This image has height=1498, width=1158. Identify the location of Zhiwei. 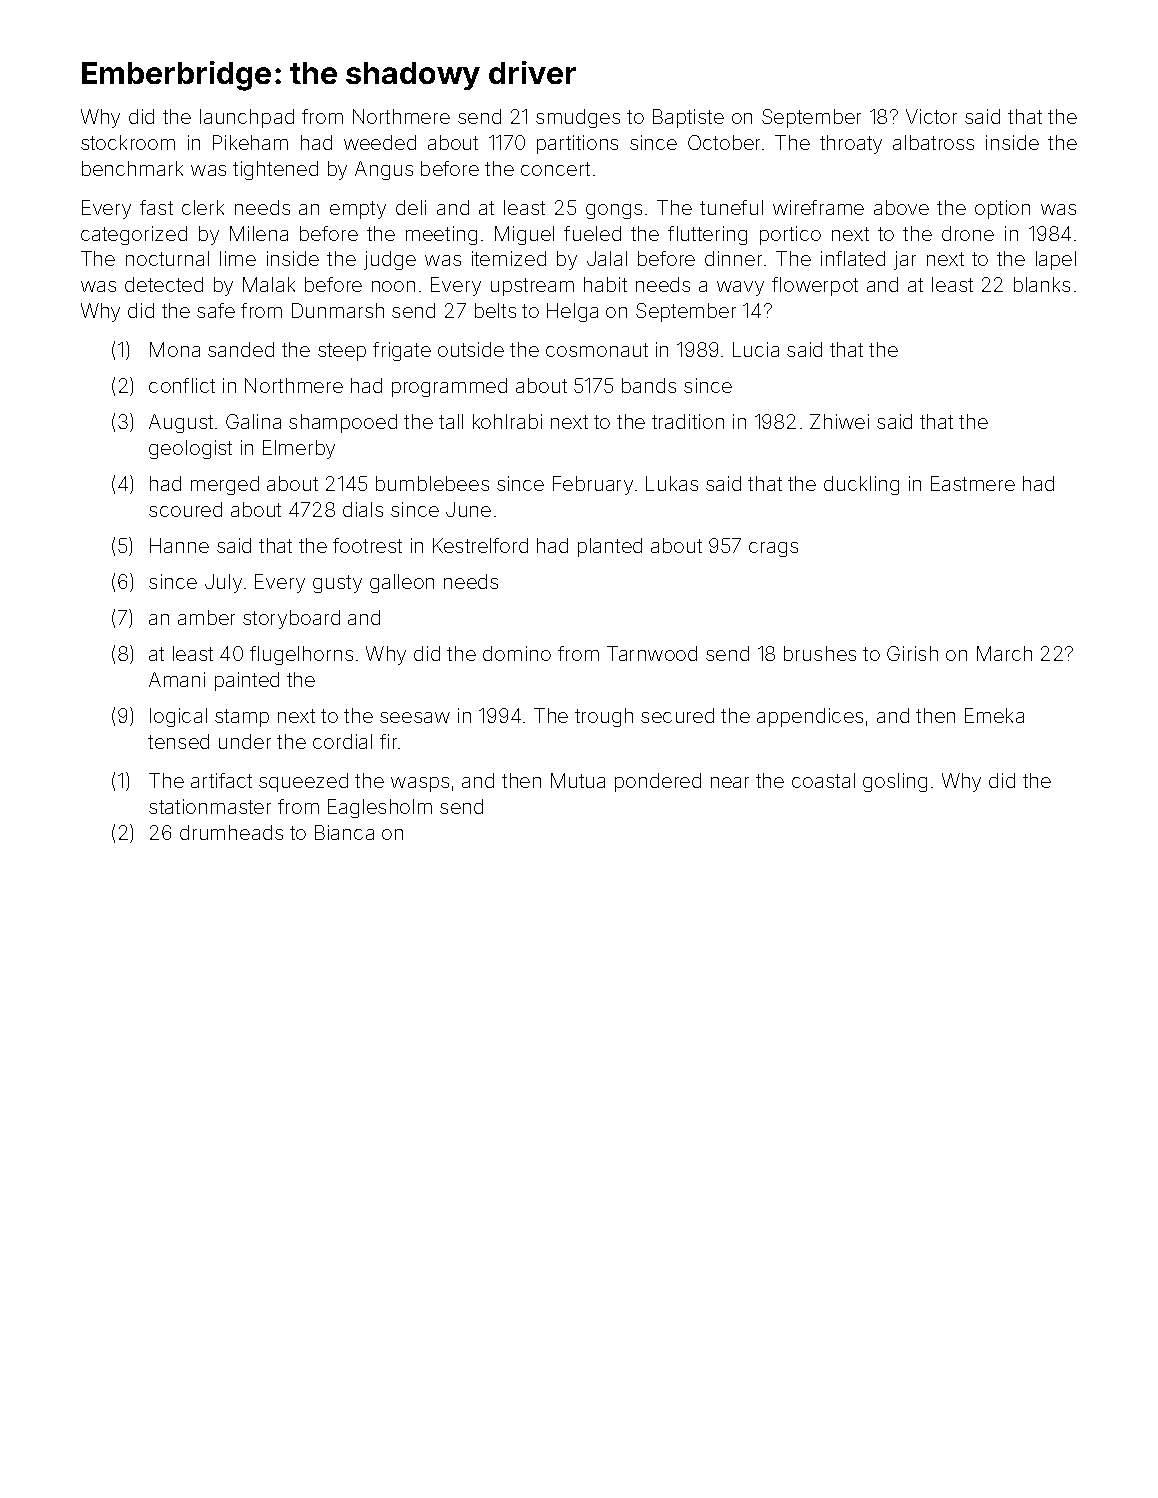
(839, 421).
